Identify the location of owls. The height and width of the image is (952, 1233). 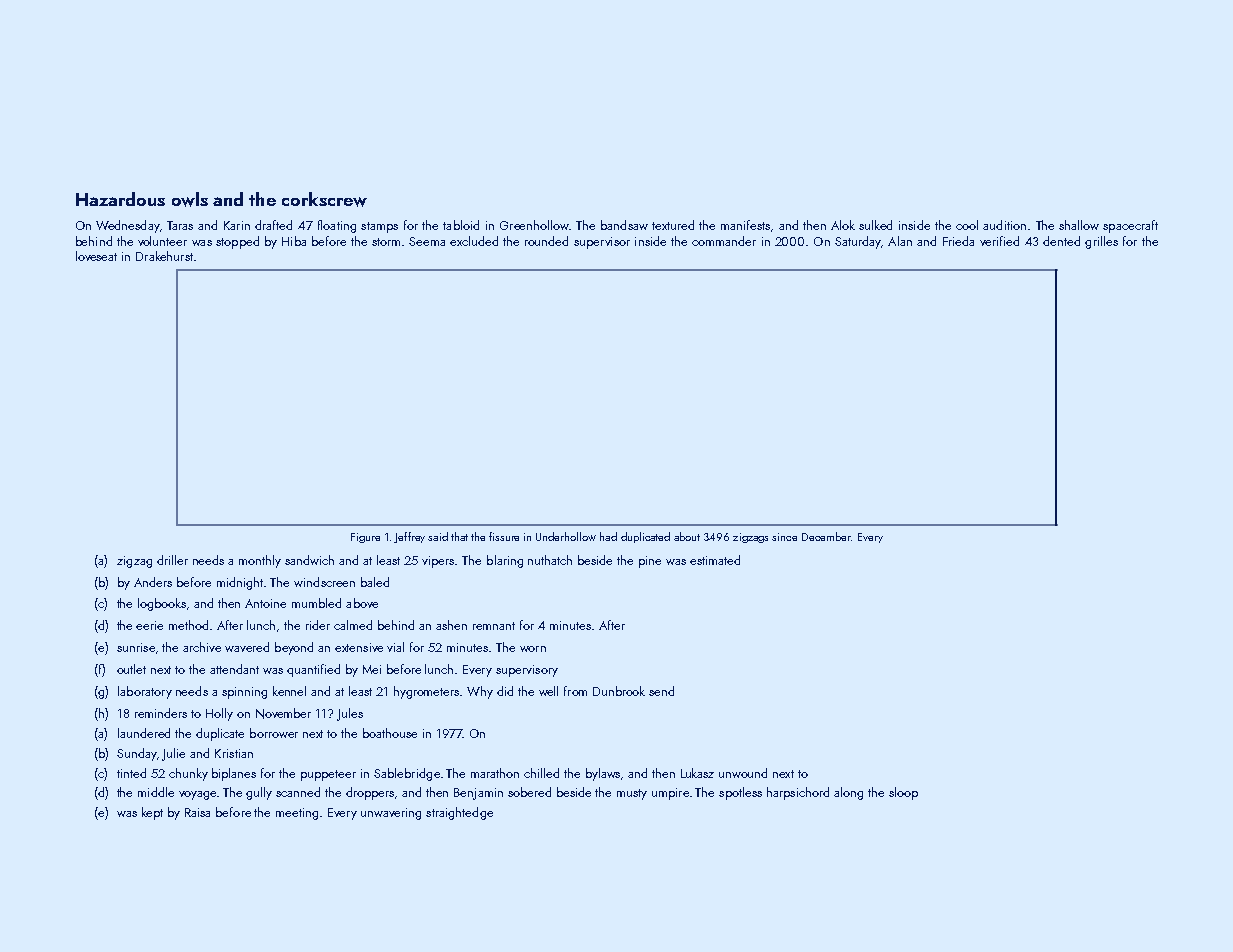
(190, 199).
